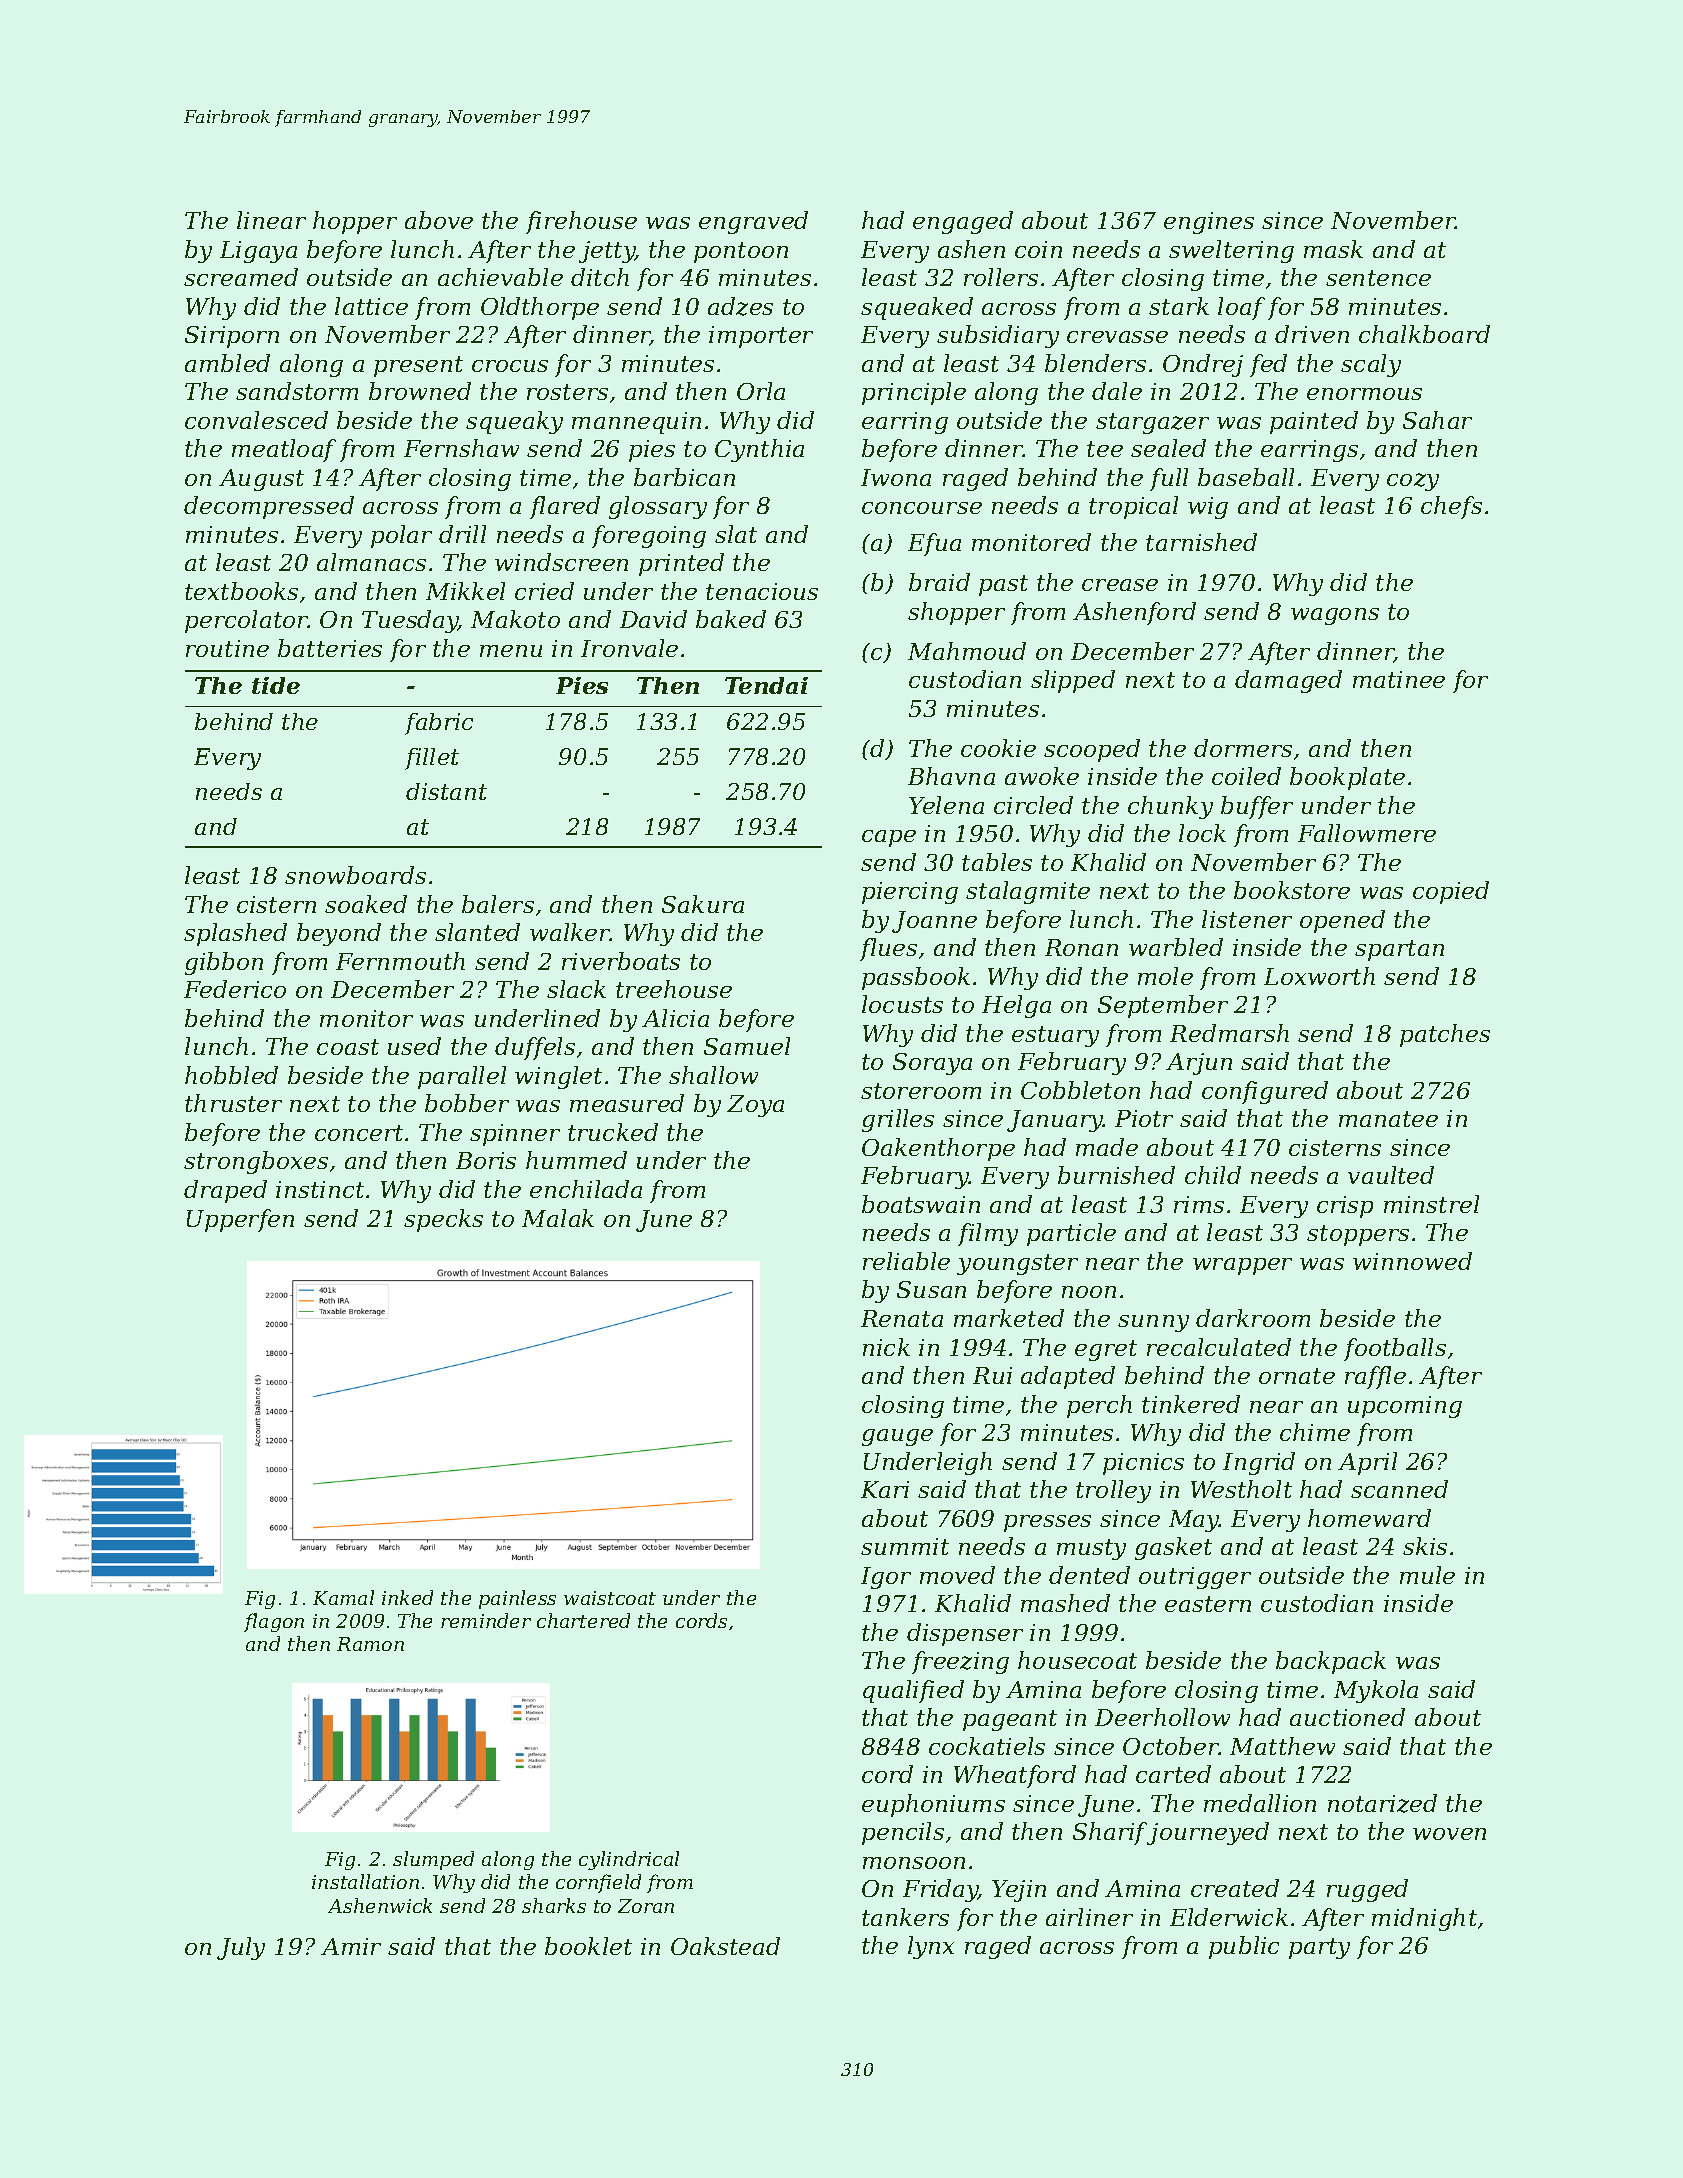  Describe the element at coordinates (957, 1575) in the page. I see `moved` at that location.
